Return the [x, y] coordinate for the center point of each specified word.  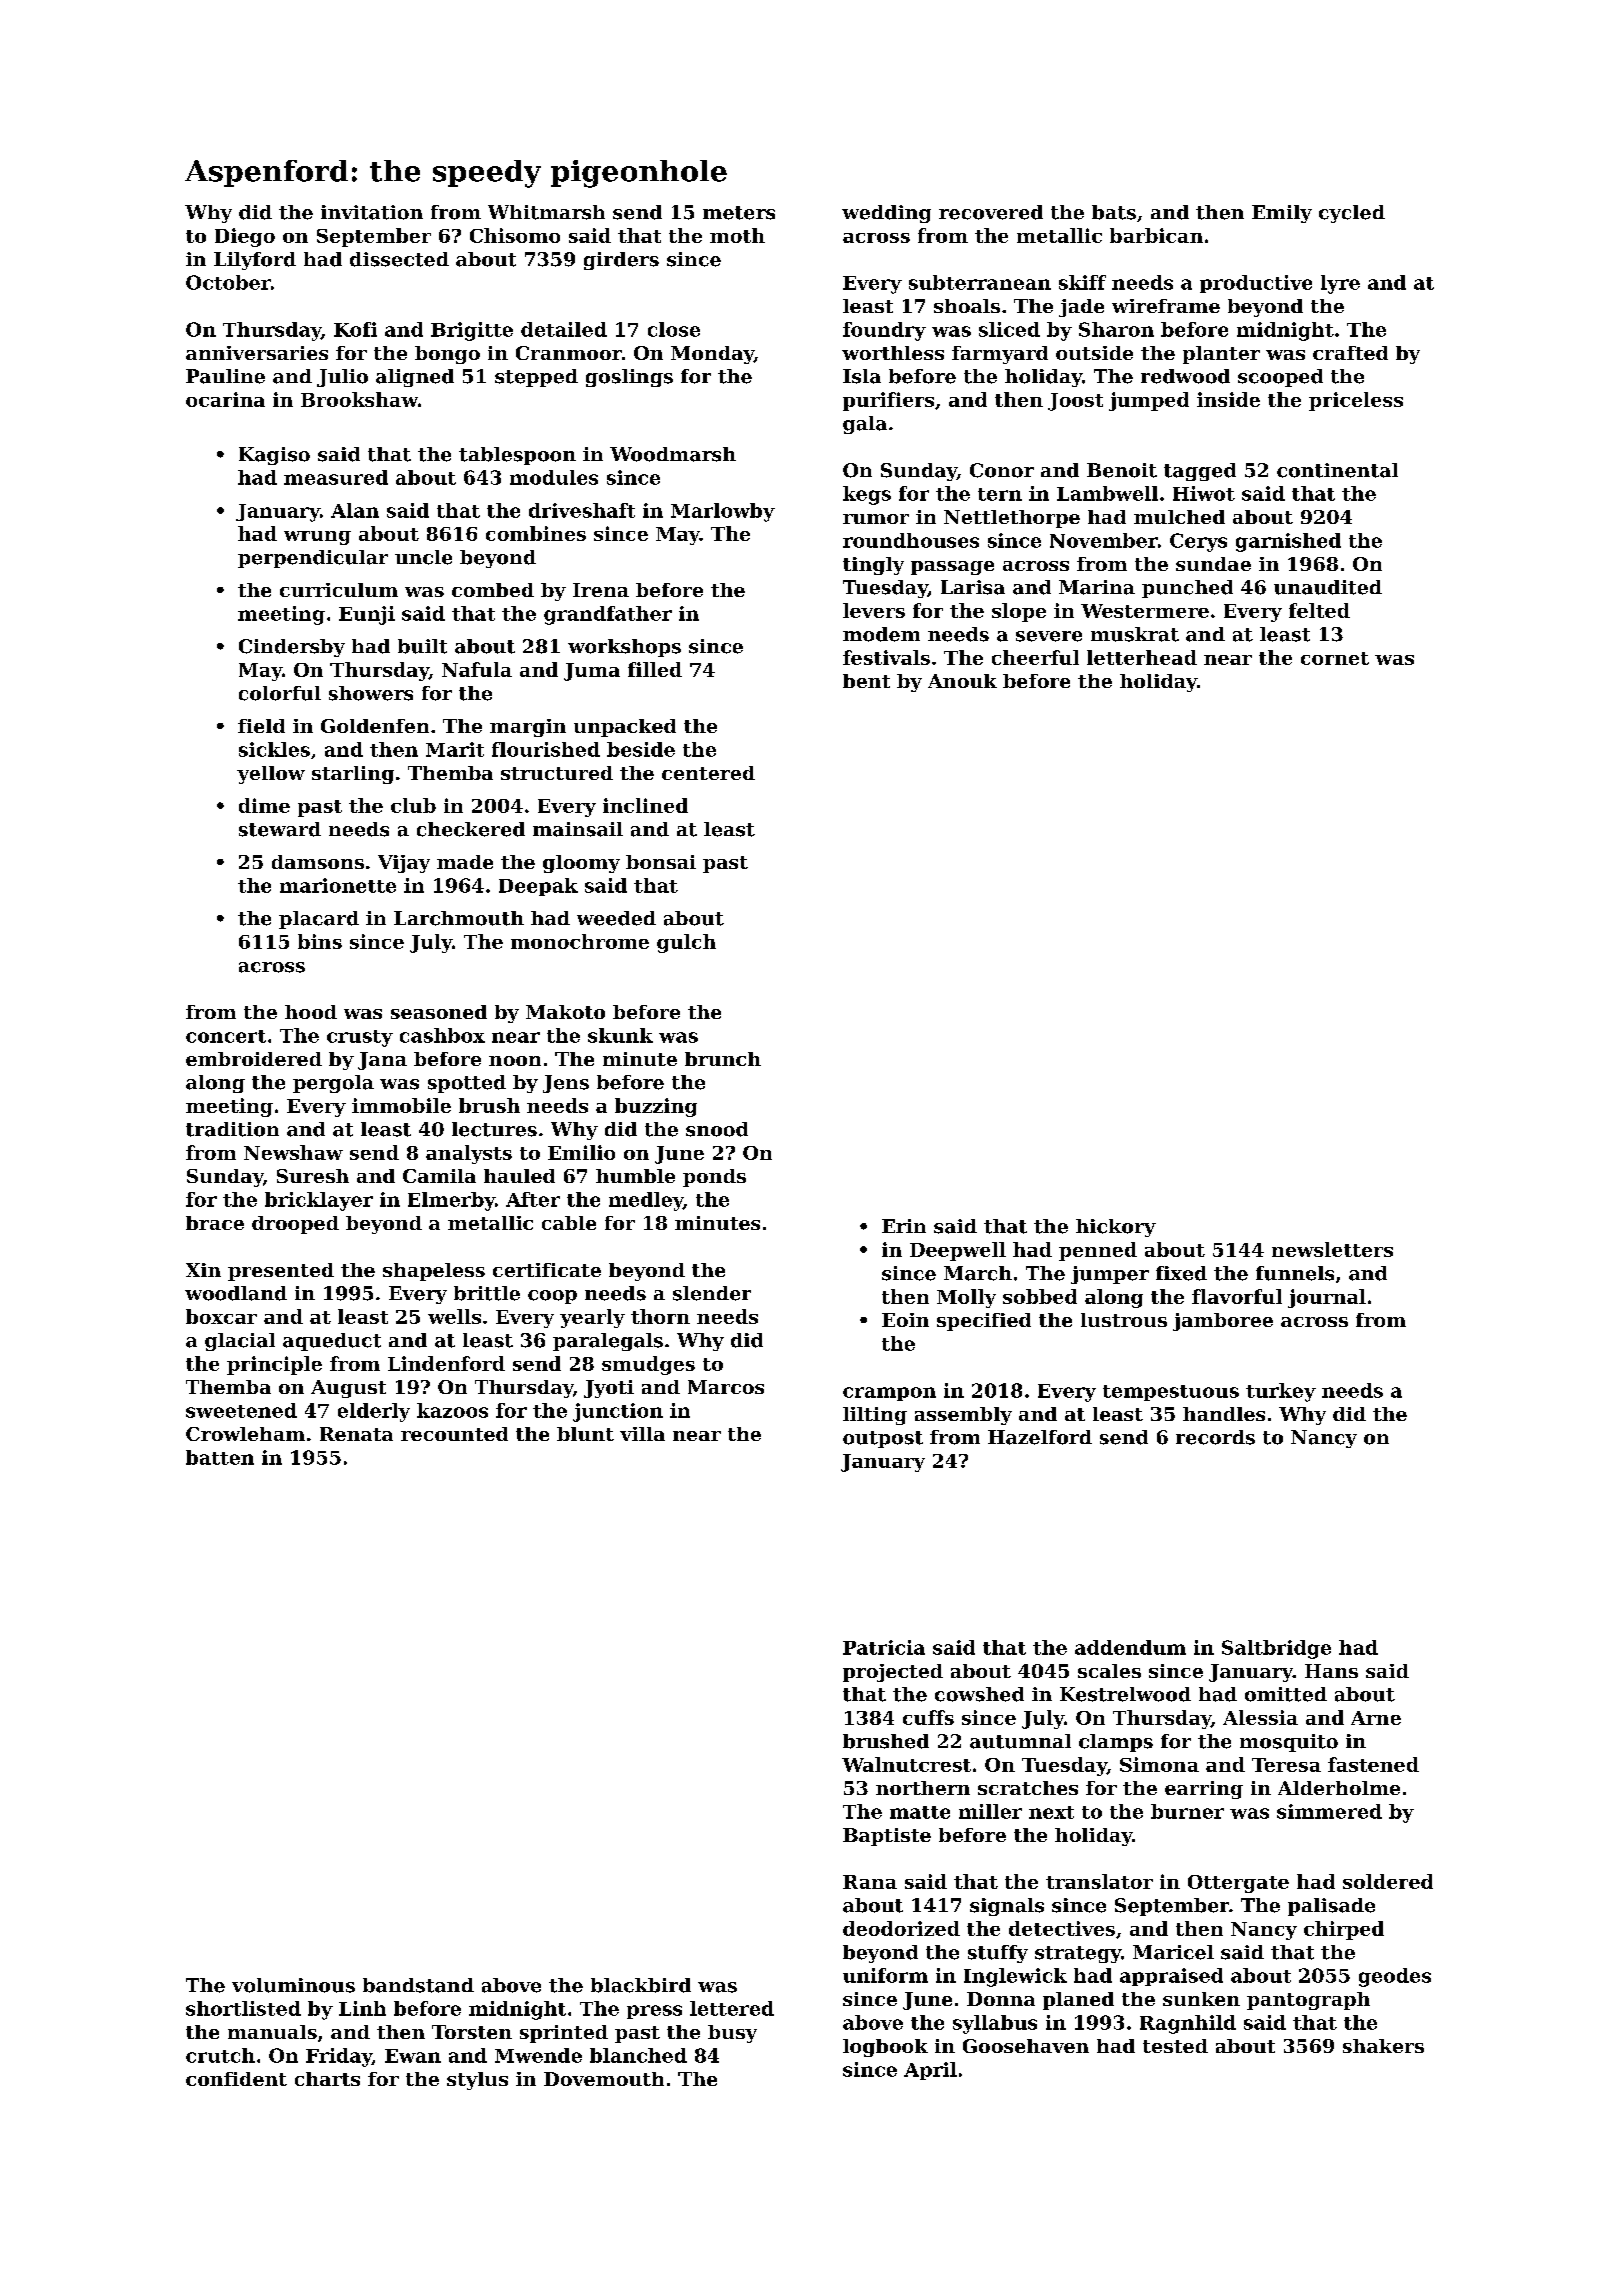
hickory [1116, 1228]
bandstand [418, 1985]
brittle [487, 1293]
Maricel [1173, 1952]
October [228, 282]
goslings [629, 378]
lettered [732, 2008]
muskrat [1135, 634]
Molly [966, 1298]
